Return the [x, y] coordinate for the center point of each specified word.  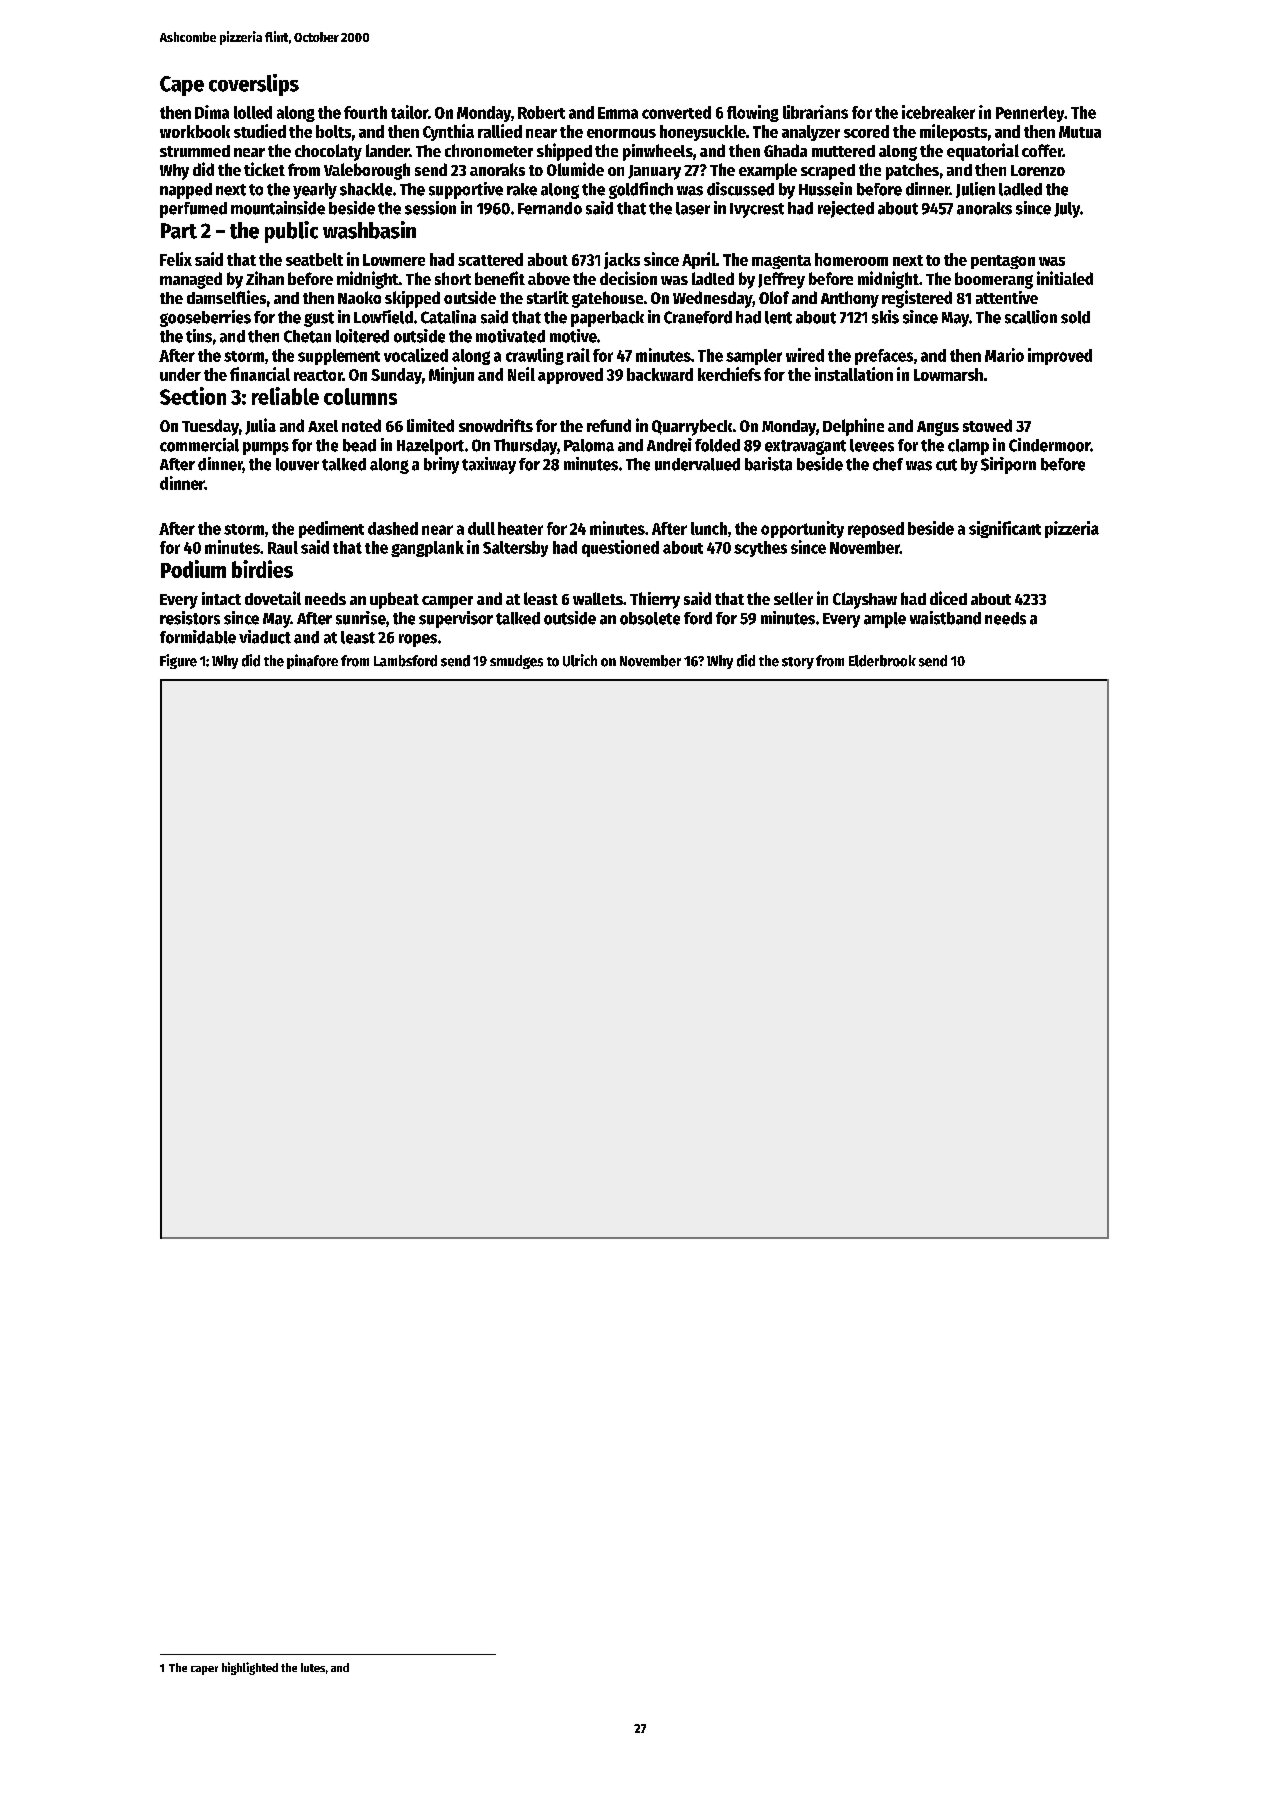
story [798, 663]
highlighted [250, 1668]
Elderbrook [882, 661]
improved [1060, 356]
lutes [313, 1667]
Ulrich [580, 660]
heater [520, 528]
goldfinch [641, 190]
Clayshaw [865, 600]
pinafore [312, 661]
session [430, 208]
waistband [945, 618]
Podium [193, 569]
